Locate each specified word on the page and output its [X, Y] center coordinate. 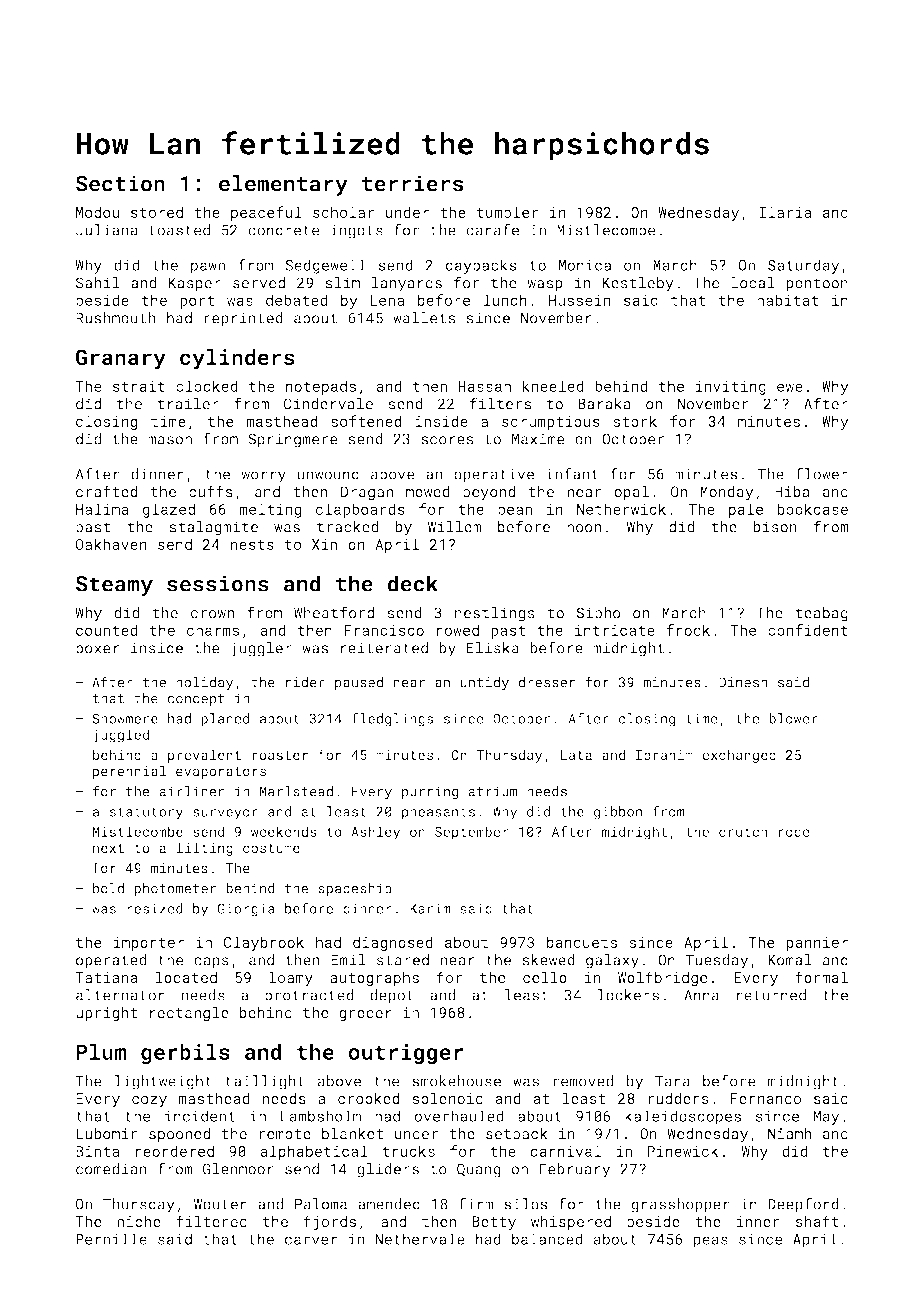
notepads [321, 387]
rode [794, 831]
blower [793, 718]
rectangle [189, 1014]
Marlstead [296, 791]
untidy [484, 683]
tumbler [507, 212]
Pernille [111, 1239]
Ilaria [785, 212]
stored [157, 212]
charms [213, 630]
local [753, 283]
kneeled [553, 386]
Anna [701, 995]
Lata [576, 755]
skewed [548, 960]
